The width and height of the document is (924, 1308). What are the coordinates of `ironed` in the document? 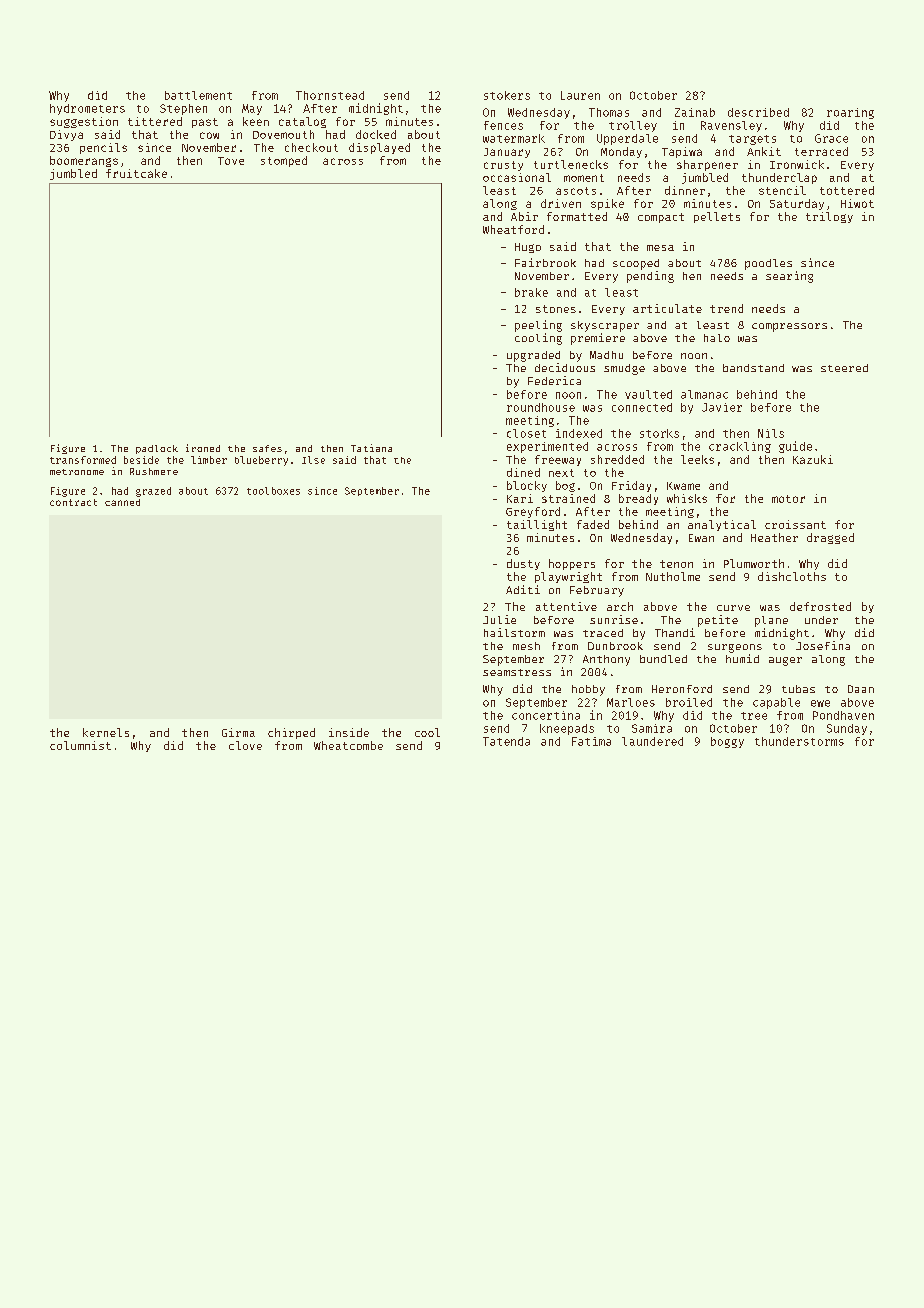 It's located at (203, 448).
